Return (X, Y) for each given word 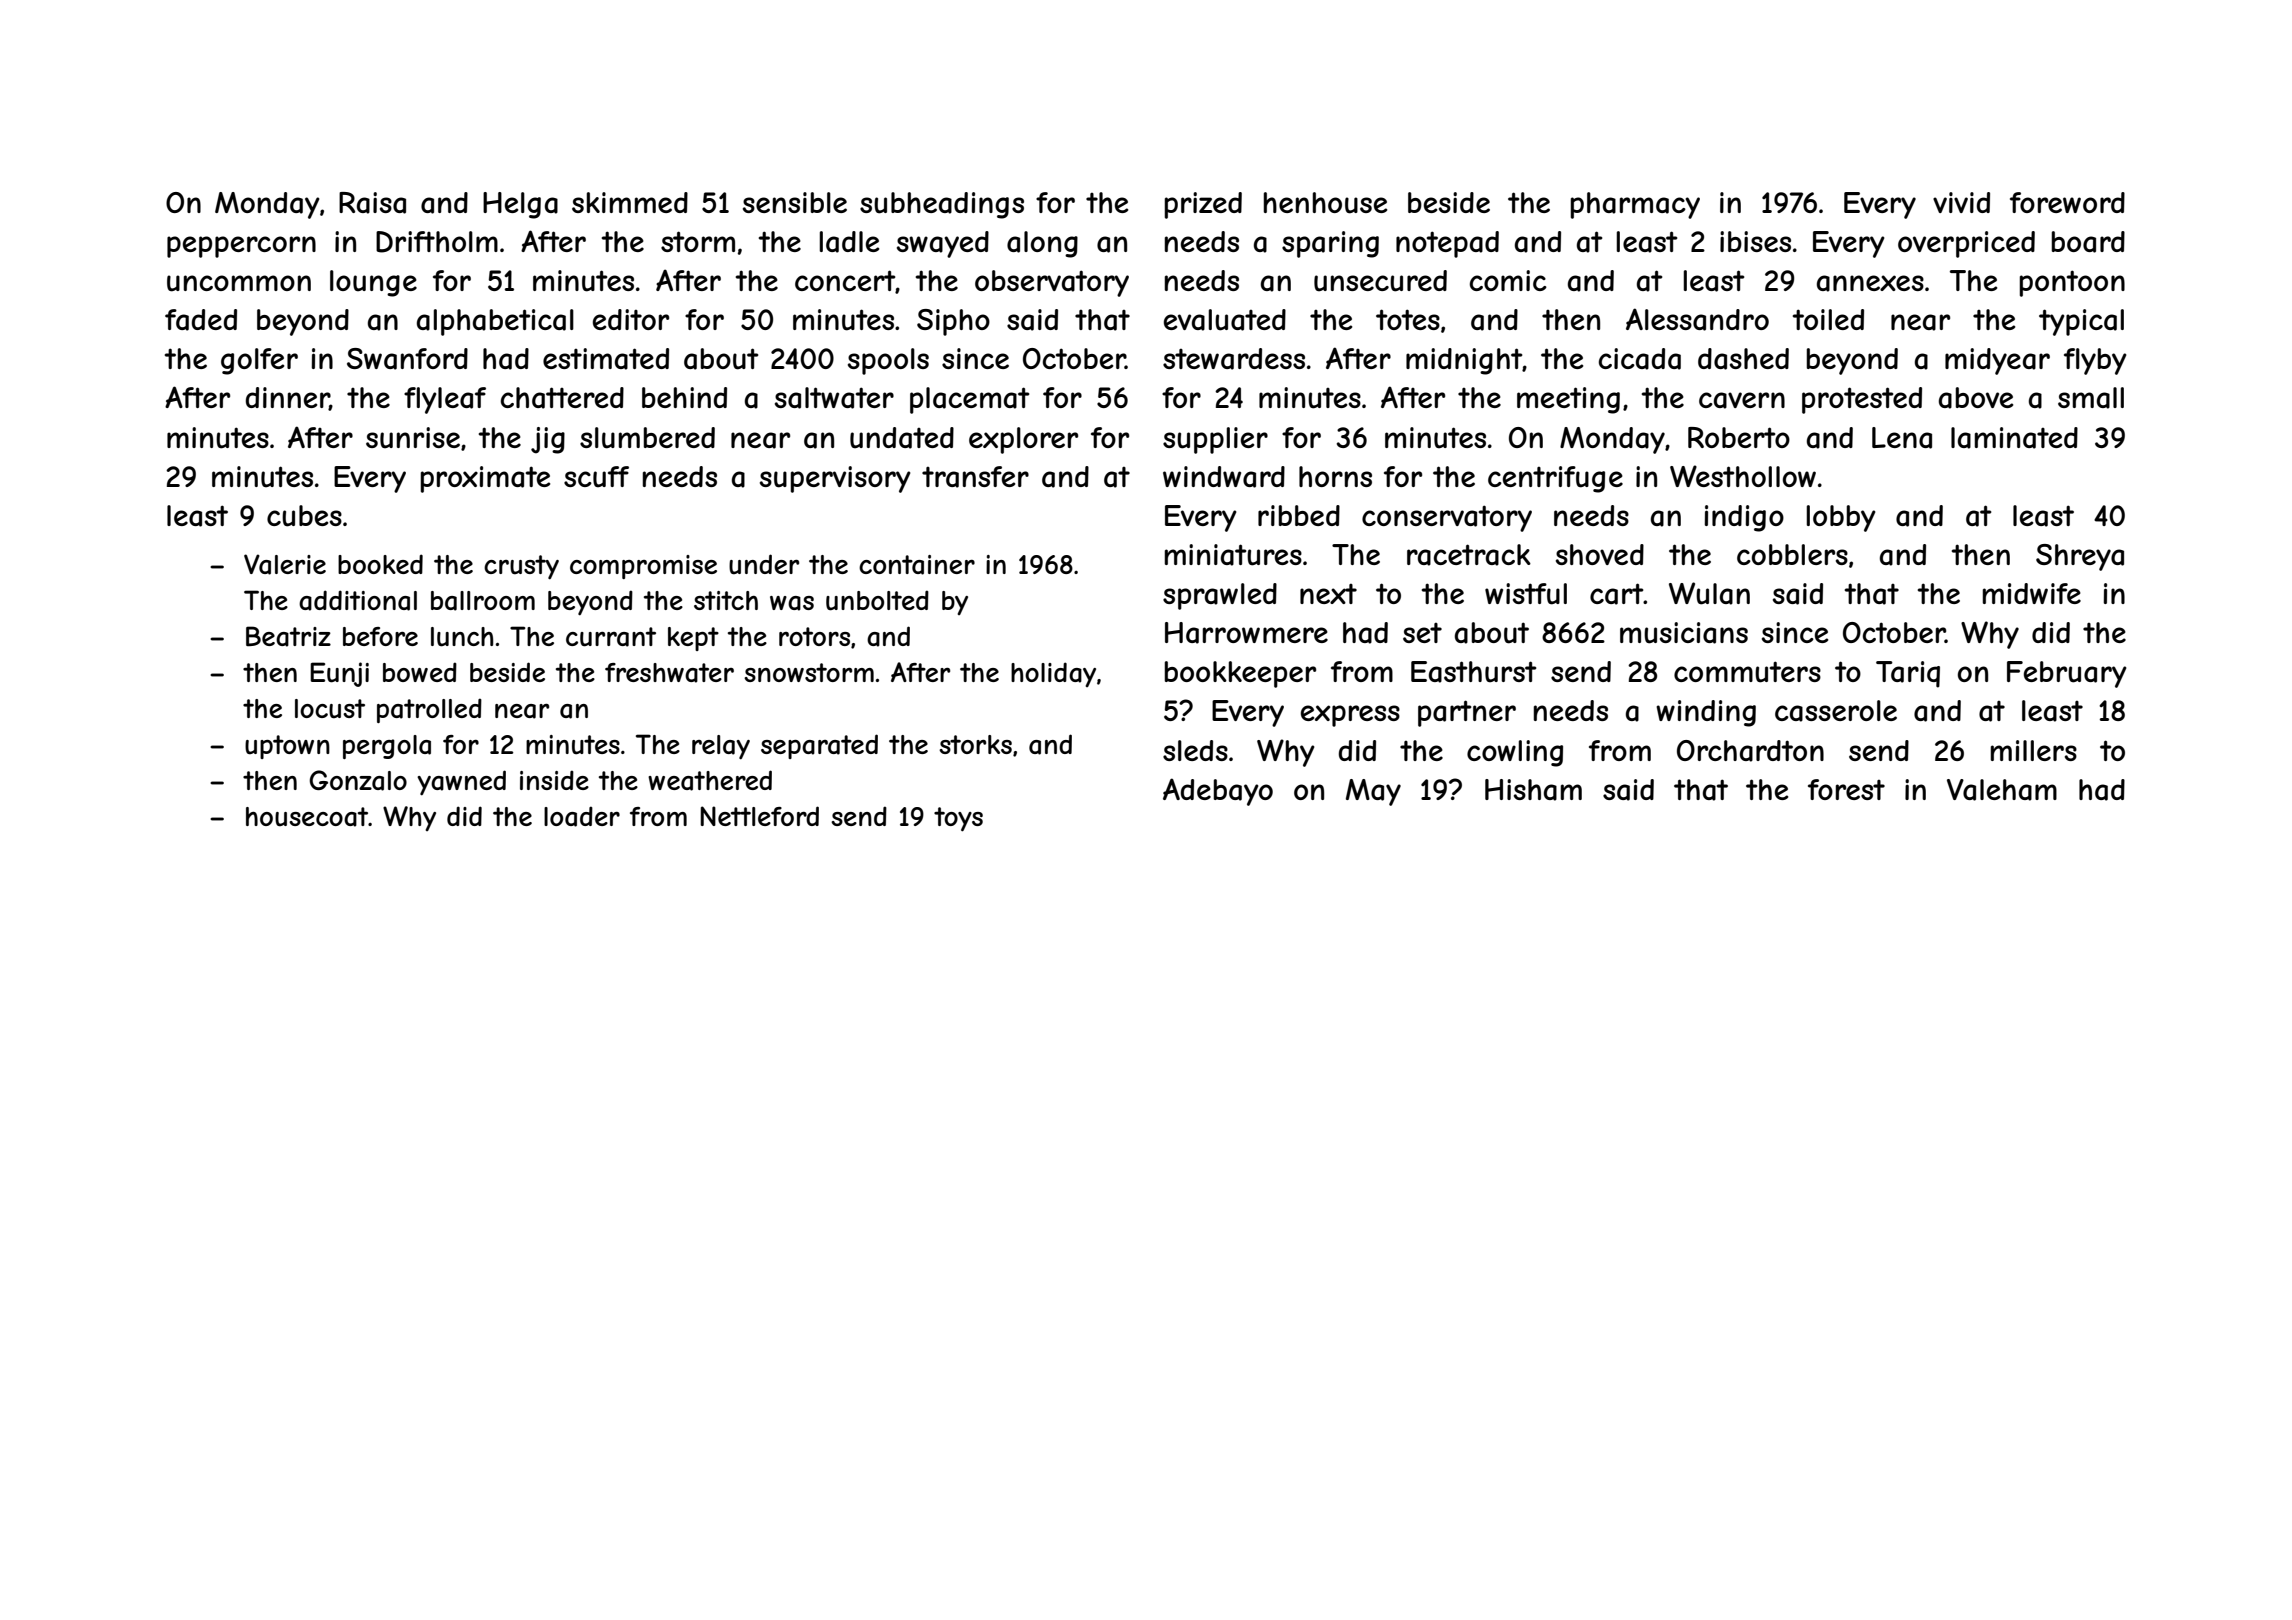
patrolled (429, 710)
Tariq (1908, 674)
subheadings (942, 205)
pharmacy (1635, 205)
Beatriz (288, 636)
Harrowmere (1246, 633)
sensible (795, 202)
